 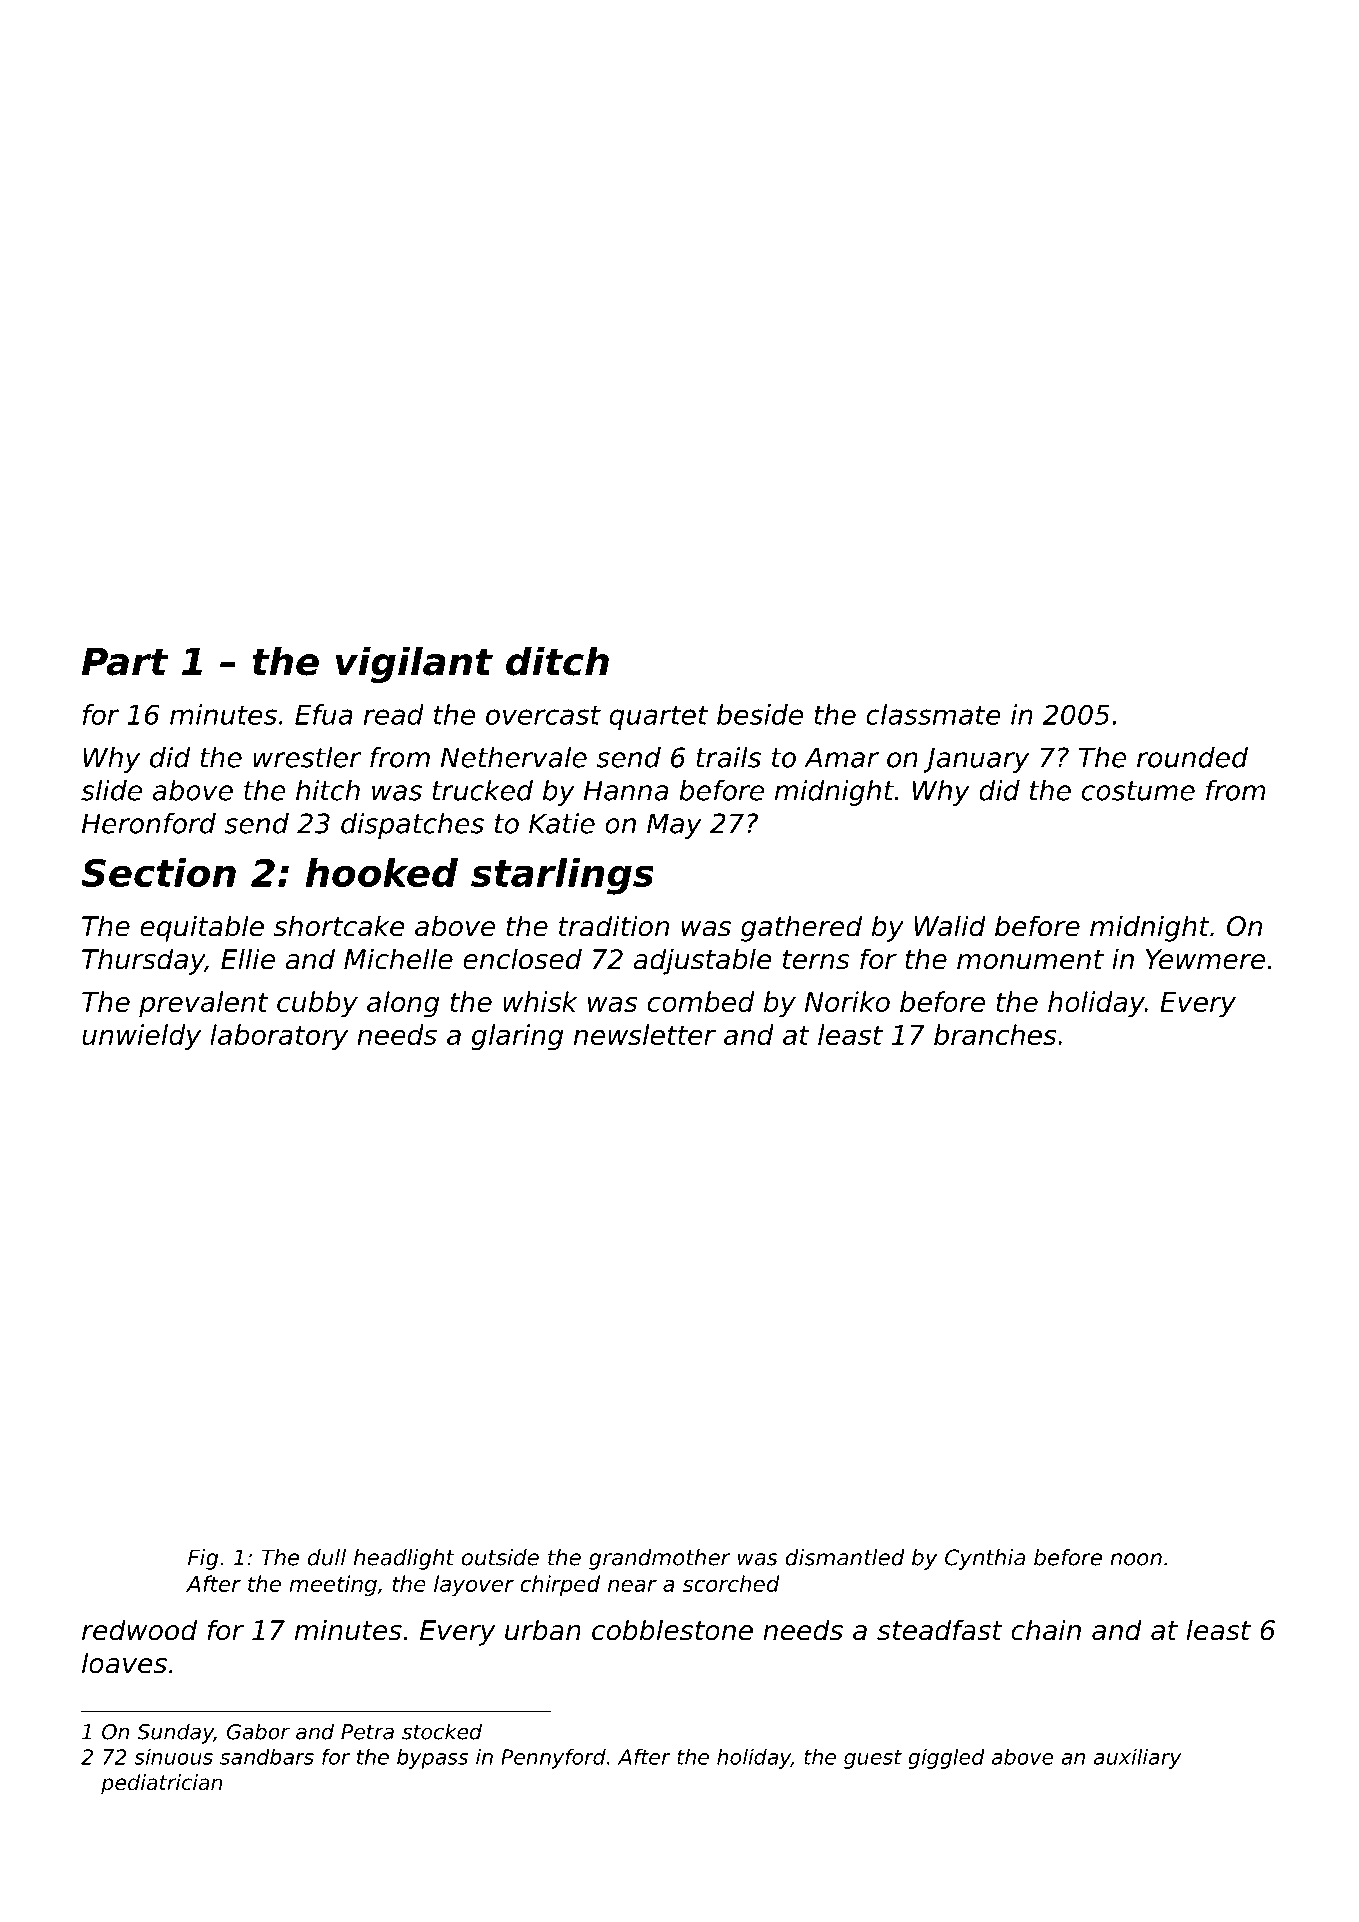 What do you see at coordinates (645, 1034) in the page?
I see `newsletter` at bounding box center [645, 1034].
